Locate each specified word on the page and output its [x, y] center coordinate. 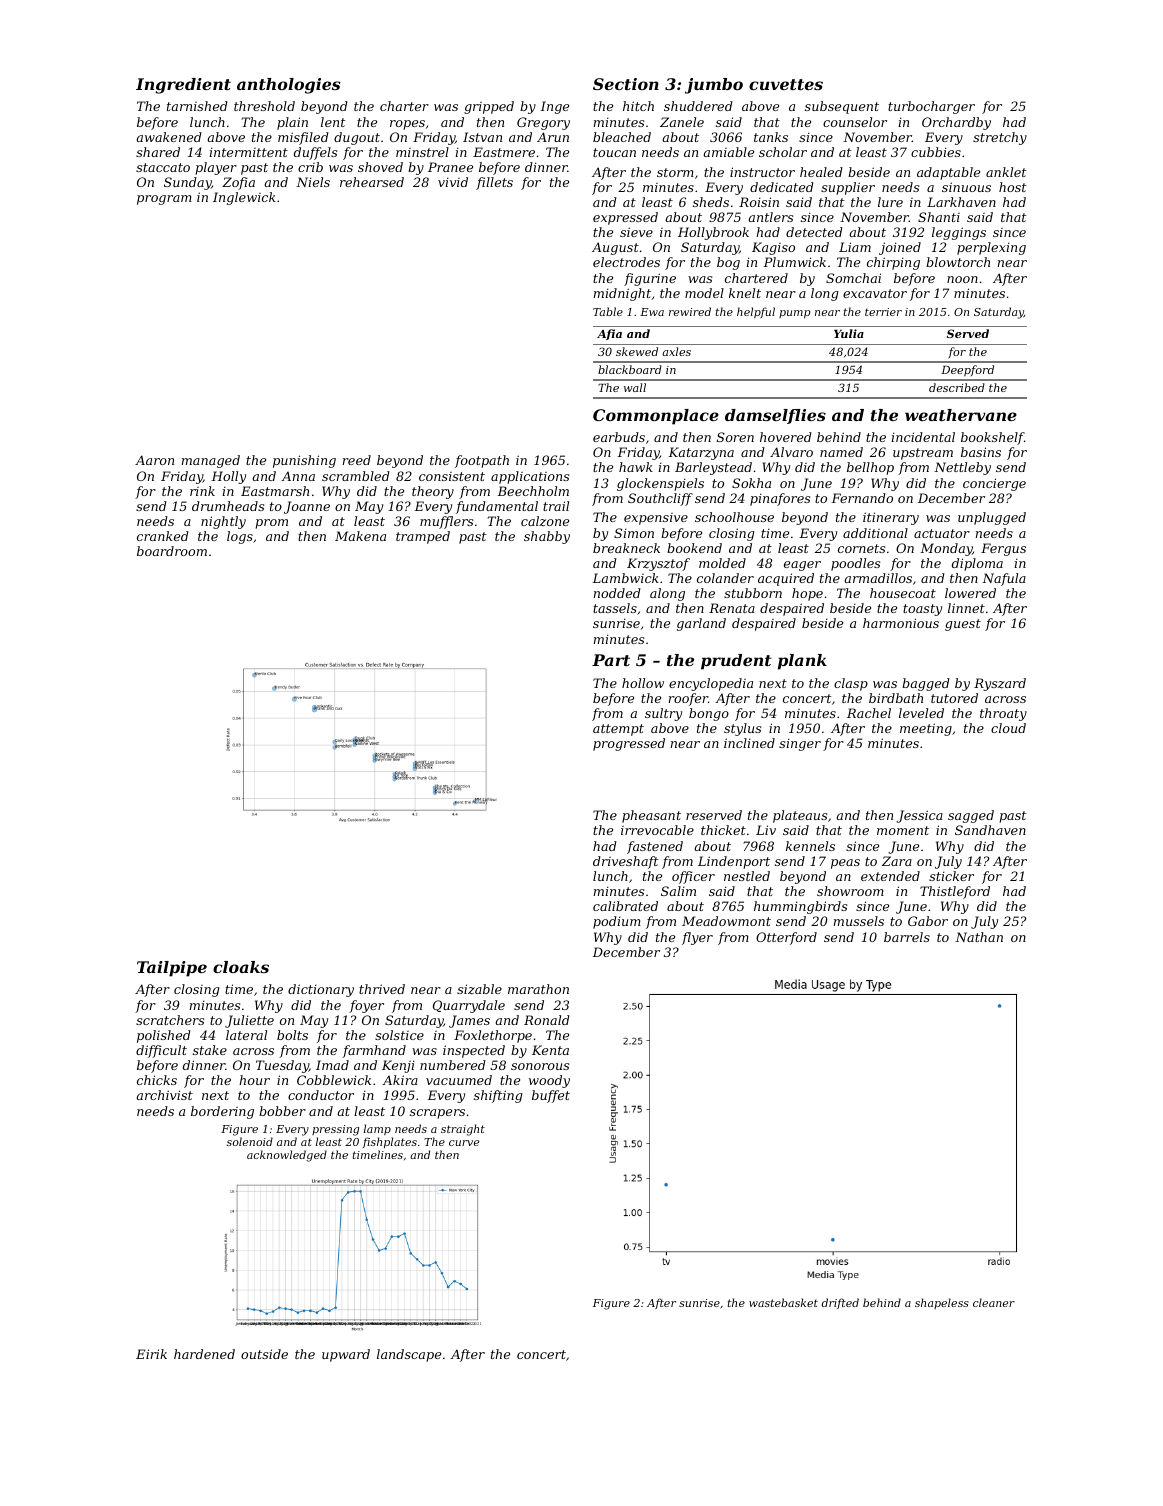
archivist [164, 1095]
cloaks [241, 967]
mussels [859, 921]
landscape [409, 1355]
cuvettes [786, 84]
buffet [551, 1096]
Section [626, 84]
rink [202, 491]
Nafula [1004, 579]
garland [701, 624]
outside [264, 1354]
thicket [723, 830]
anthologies [289, 86]
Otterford [786, 938]
